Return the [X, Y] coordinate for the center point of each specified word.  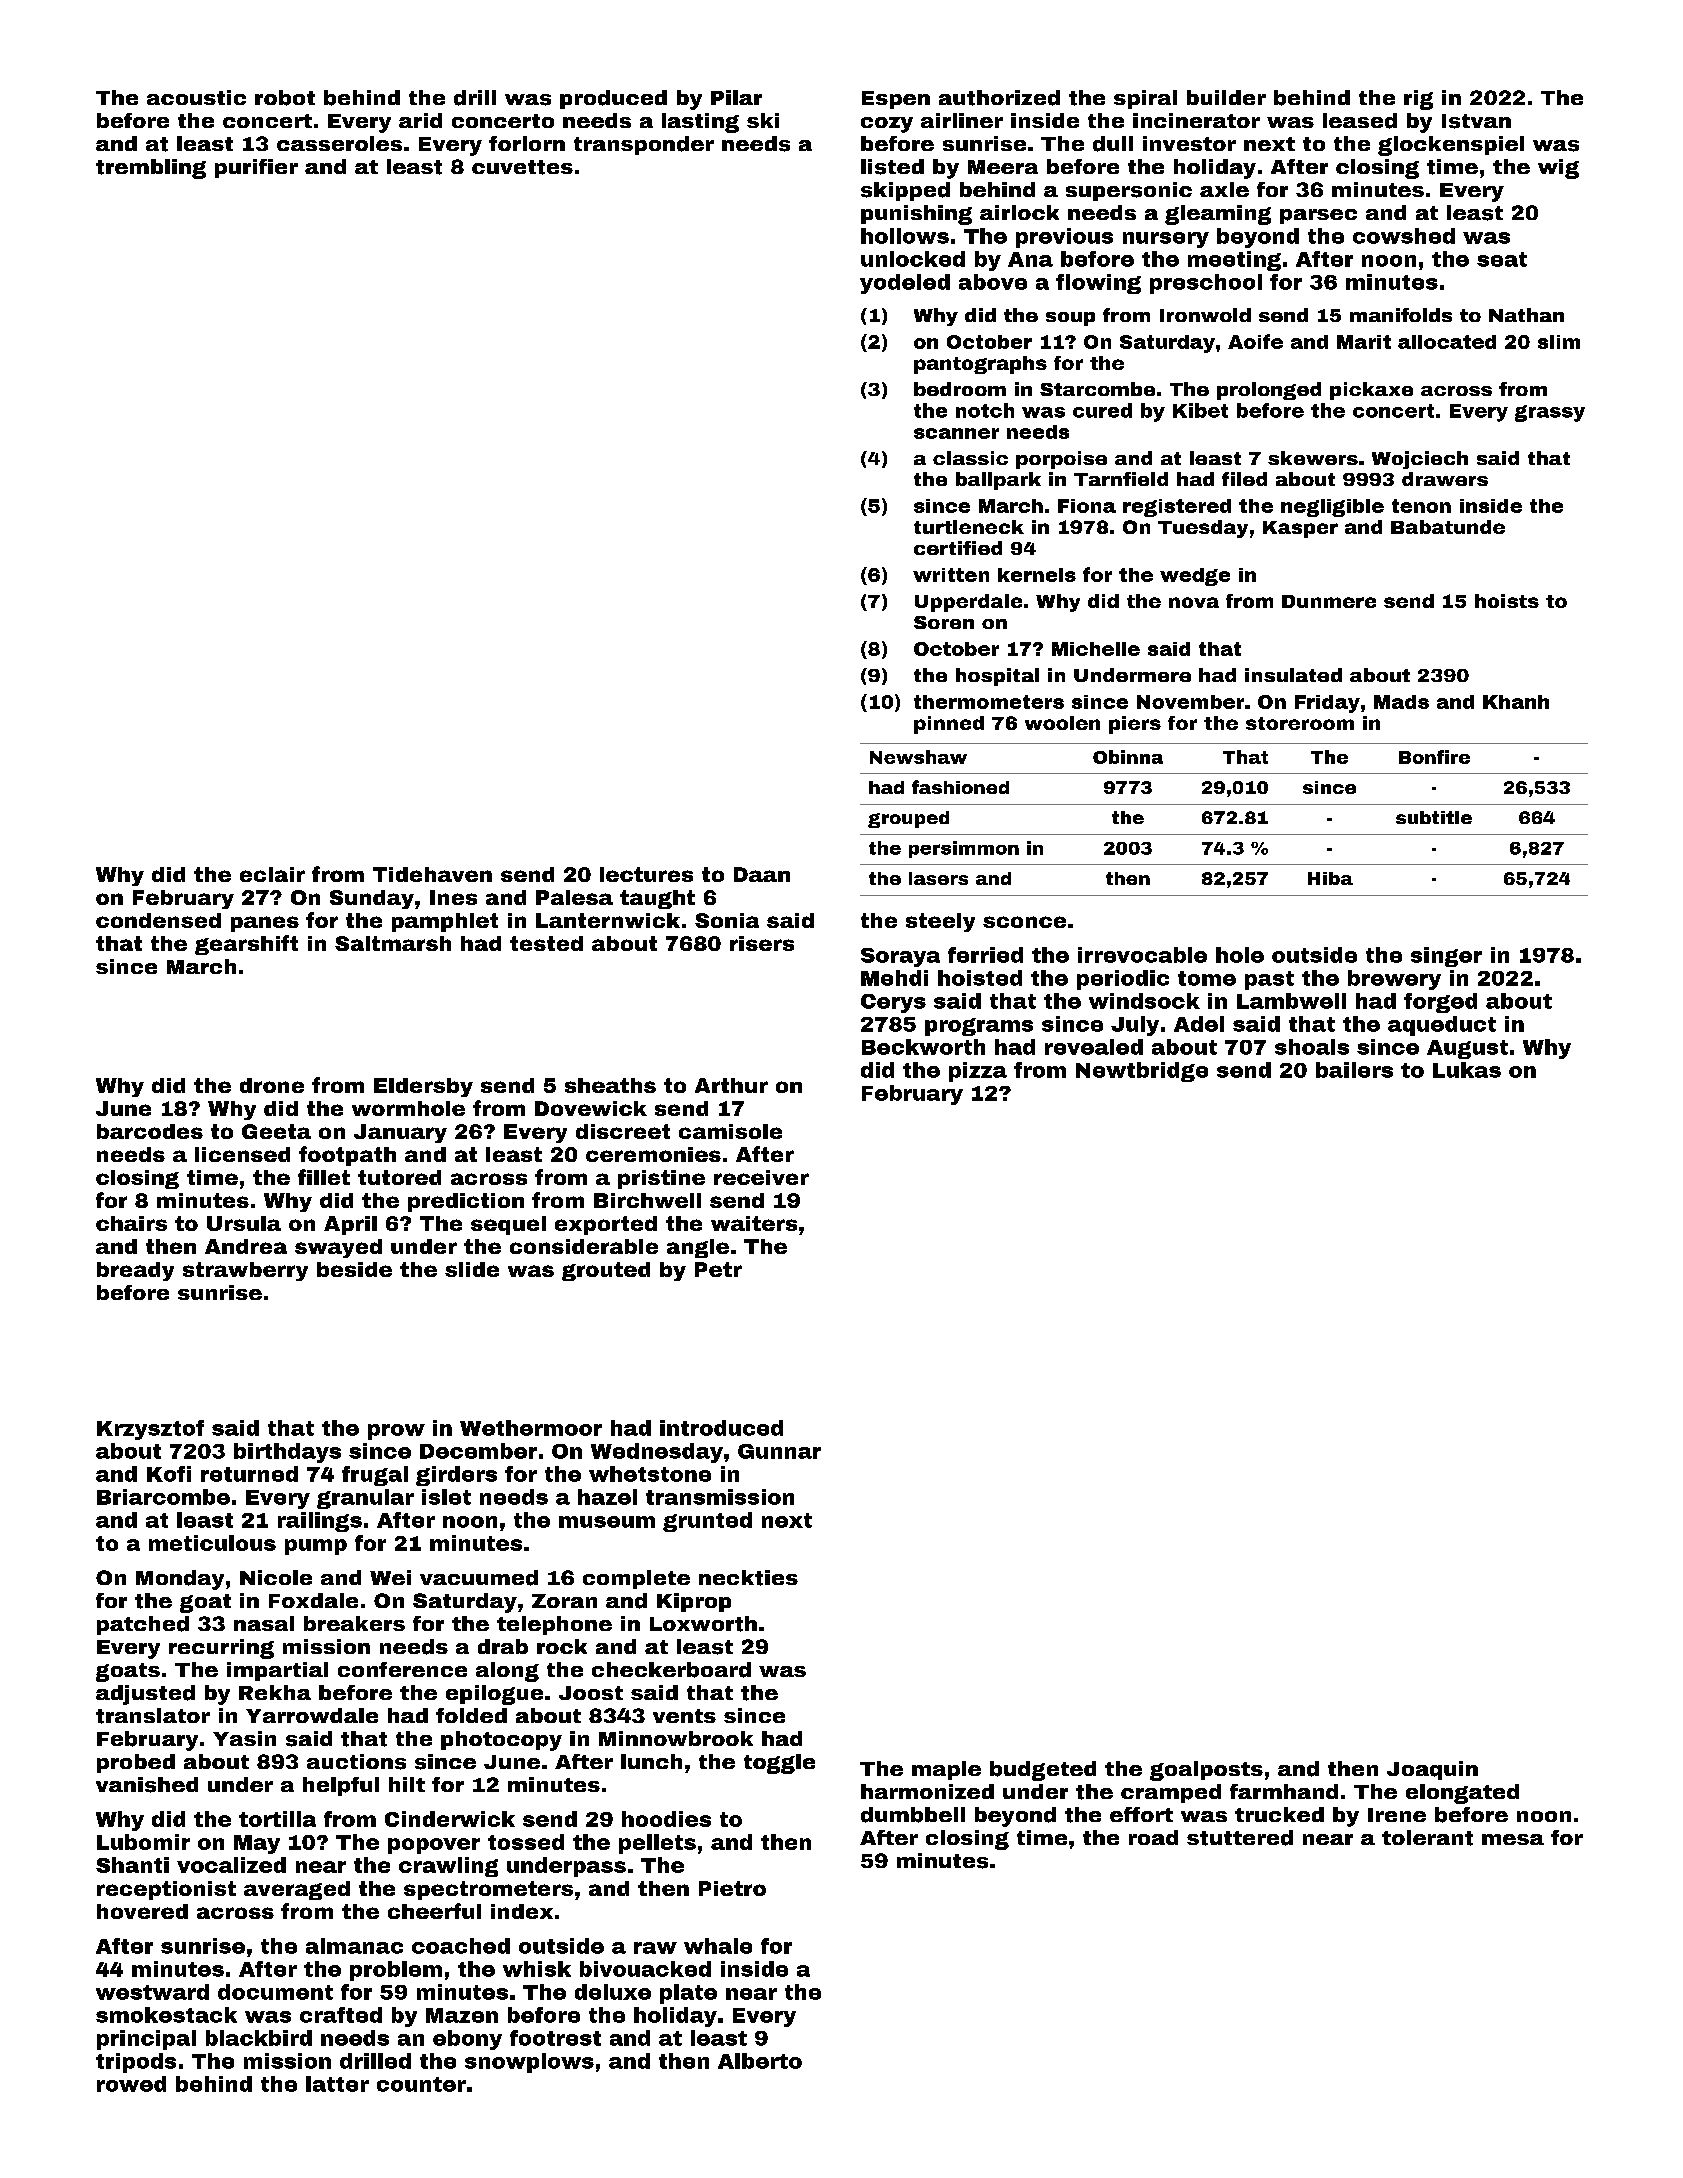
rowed [131, 2084]
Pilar [736, 97]
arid [420, 120]
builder [1226, 97]
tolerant [1427, 1838]
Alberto [760, 2061]
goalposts [1206, 1771]
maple [946, 1770]
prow [396, 1432]
